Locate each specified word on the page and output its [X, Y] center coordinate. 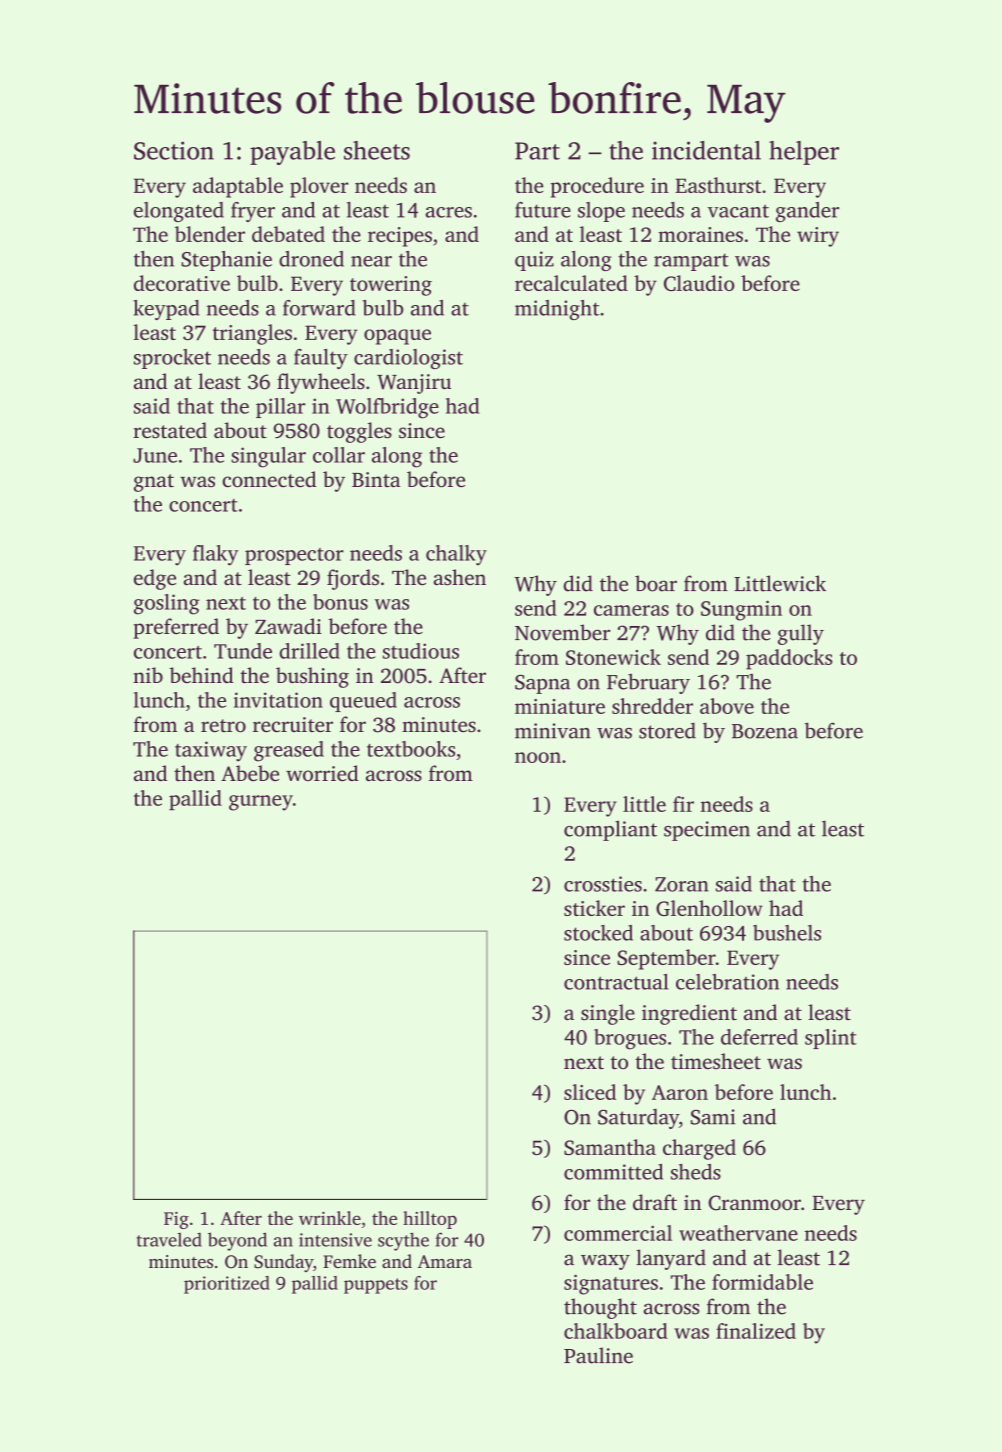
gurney [261, 803]
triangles [252, 334]
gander [807, 212]
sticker [594, 908]
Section [174, 150]
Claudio [699, 283]
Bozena [765, 731]
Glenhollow [709, 908]
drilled [309, 651]
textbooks [411, 749]
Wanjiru [414, 384]
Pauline [598, 1355]
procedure [597, 187]
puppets [376, 1286]
